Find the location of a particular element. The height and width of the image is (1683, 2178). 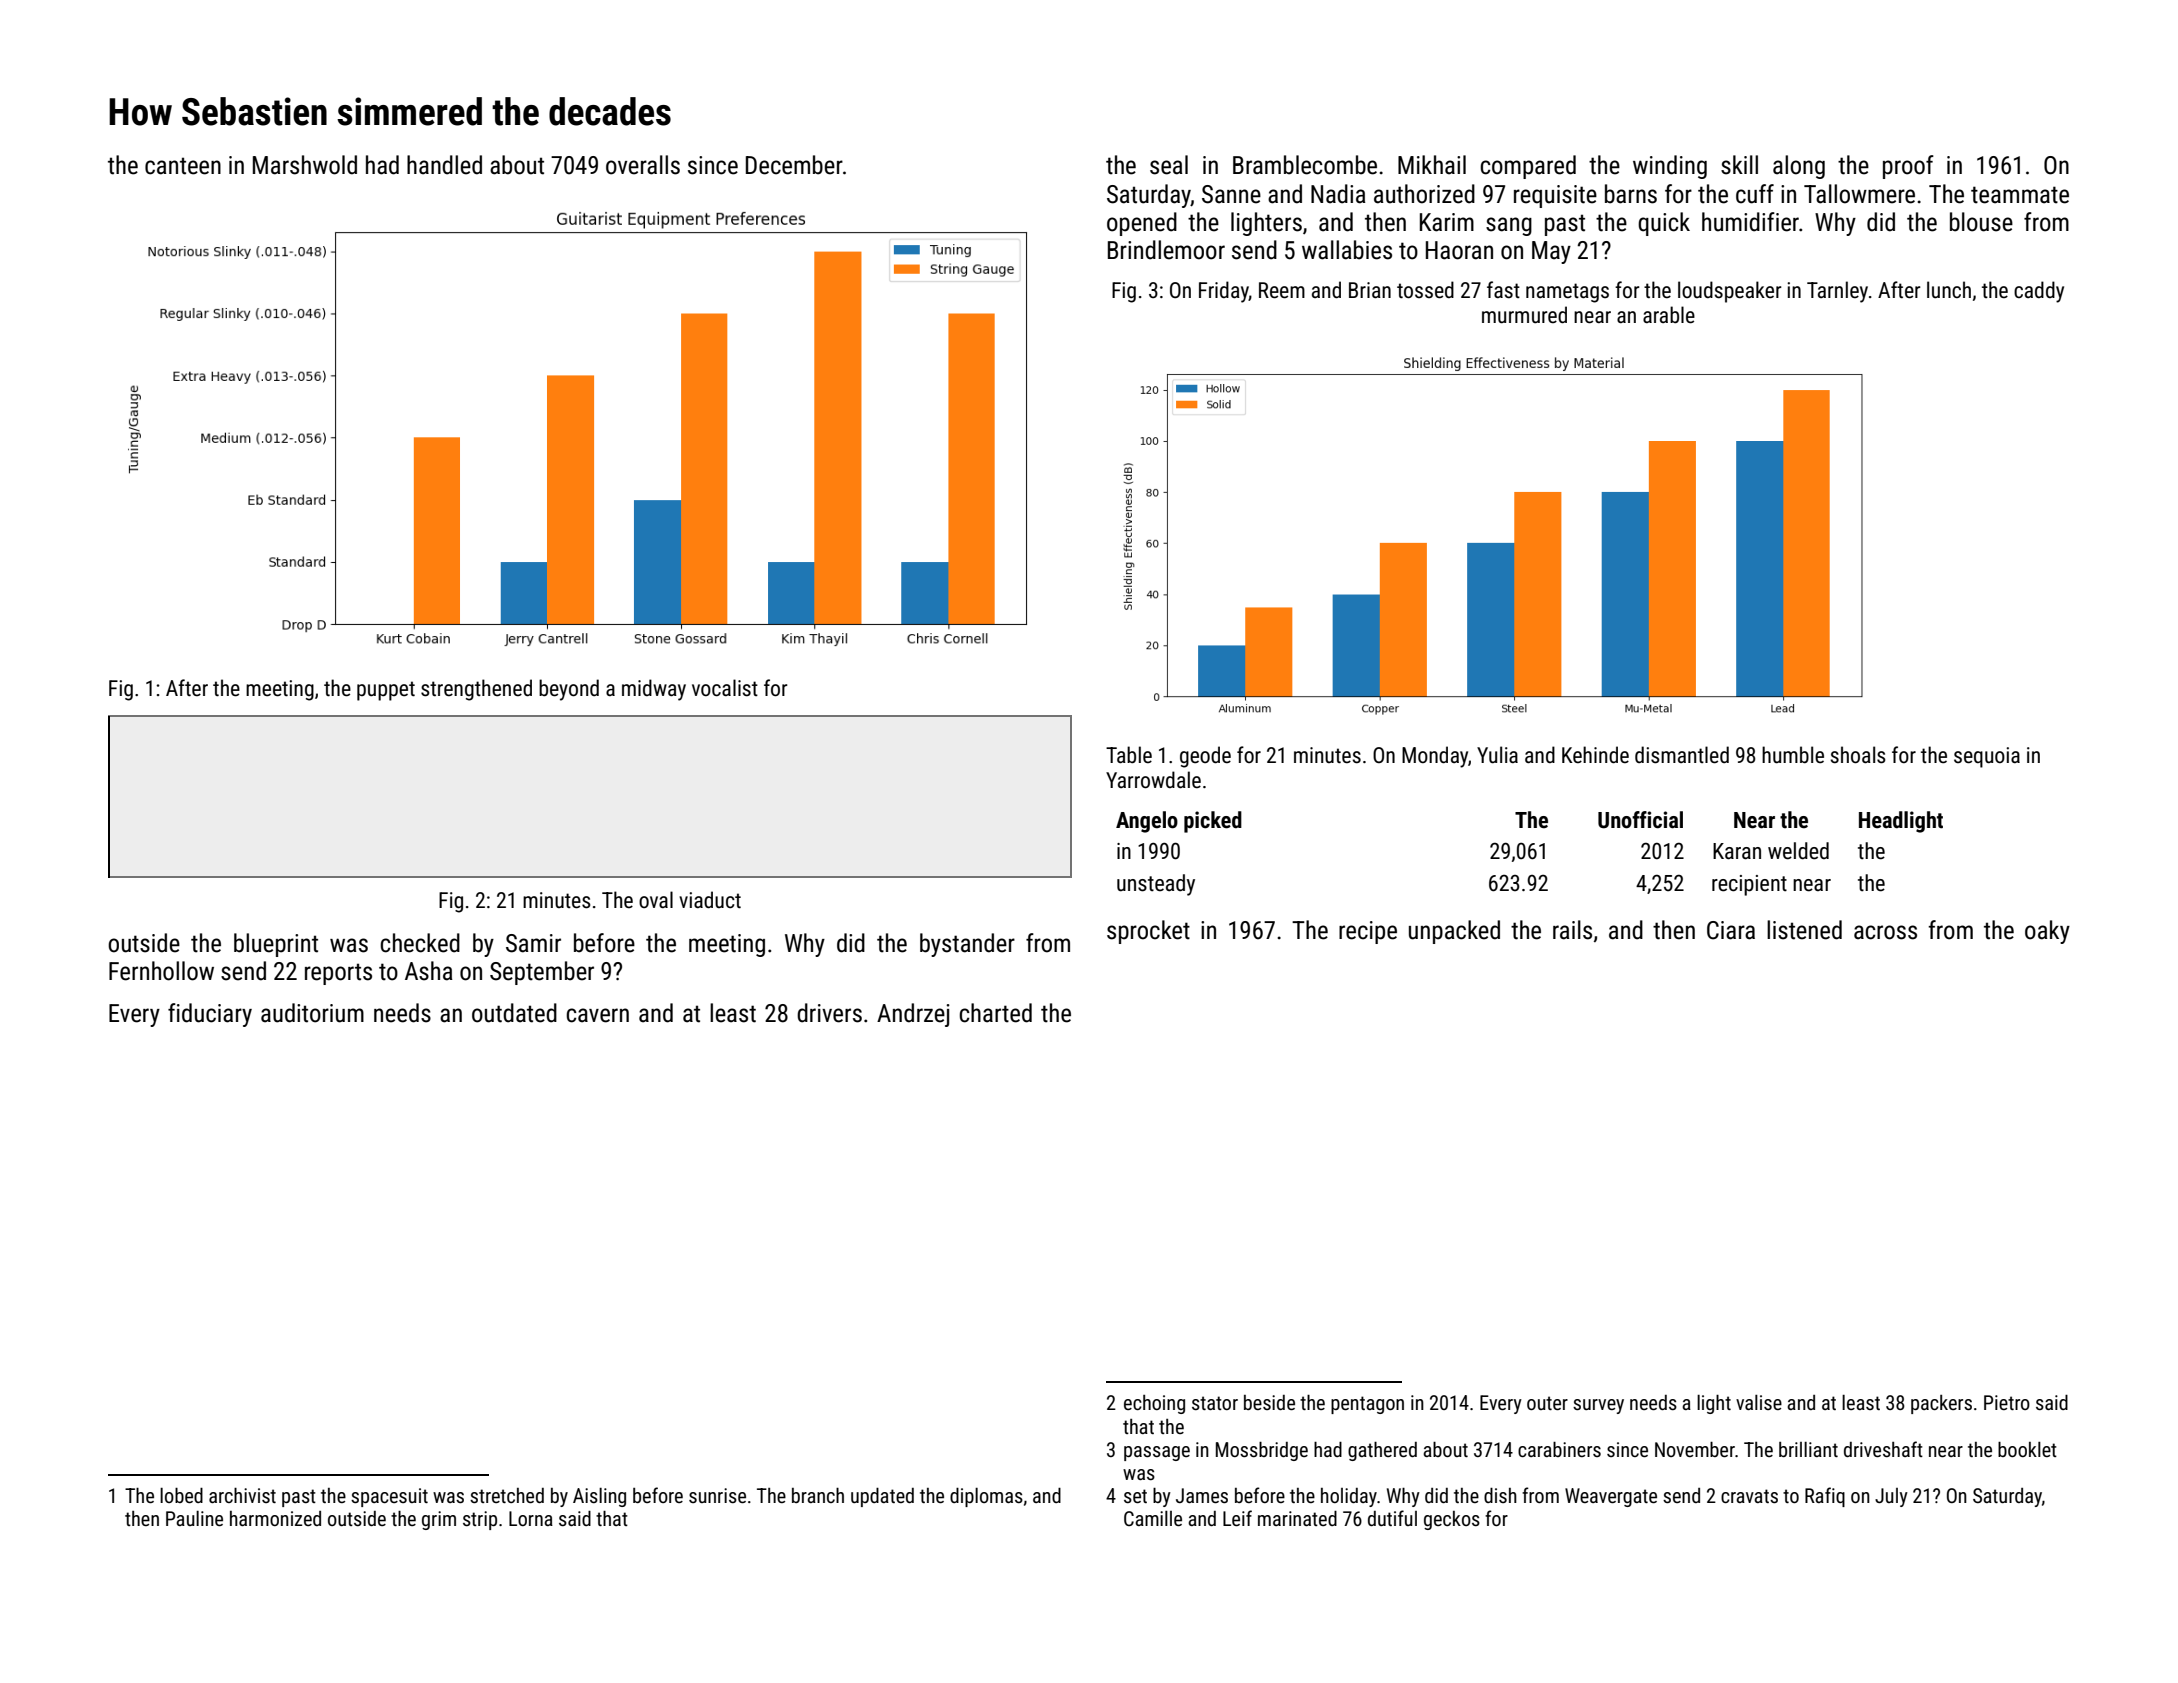

Lorna is located at coordinates (531, 1518).
